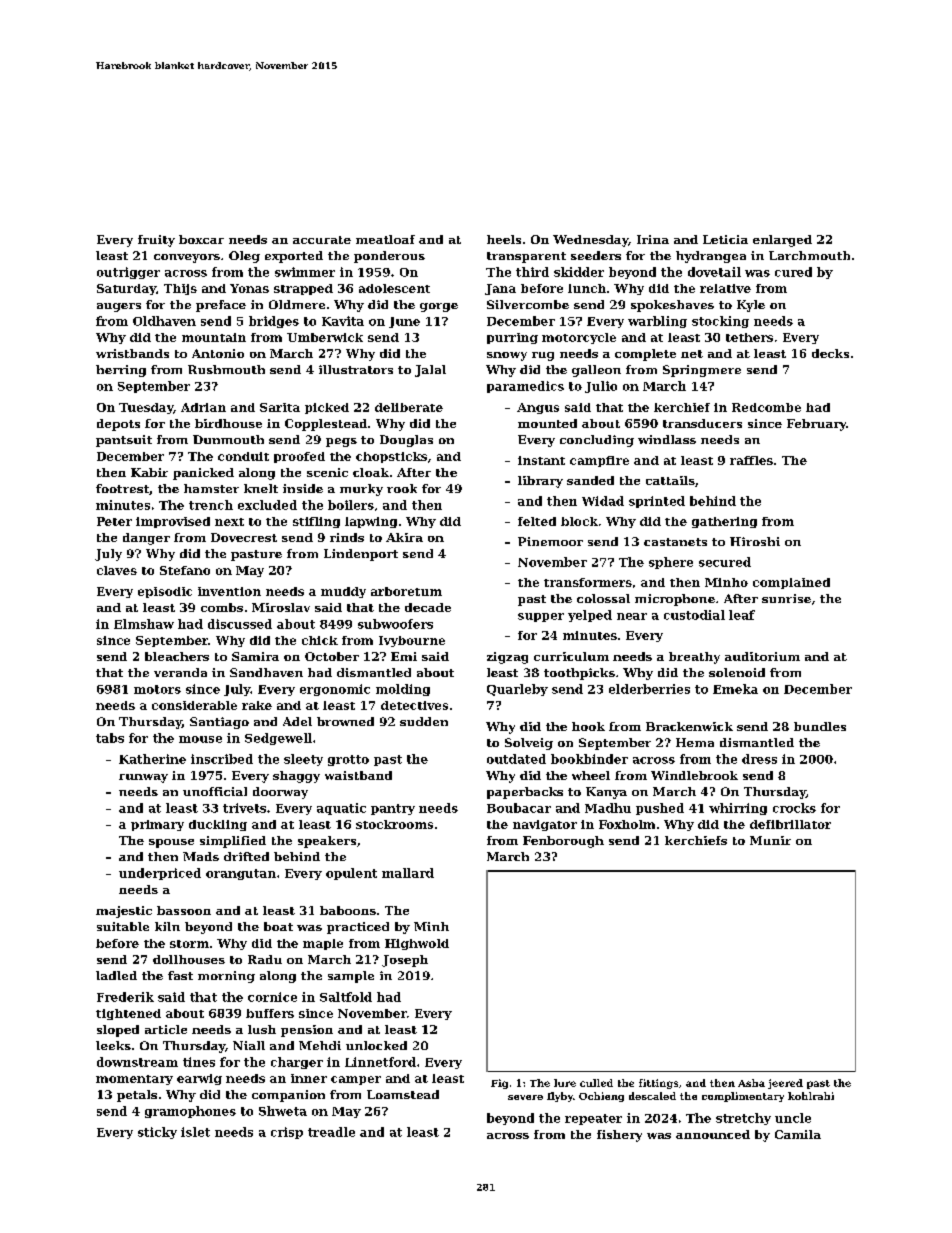 The height and width of the screenshot is (1233, 952). I want to click on elderberries, so click(649, 689).
